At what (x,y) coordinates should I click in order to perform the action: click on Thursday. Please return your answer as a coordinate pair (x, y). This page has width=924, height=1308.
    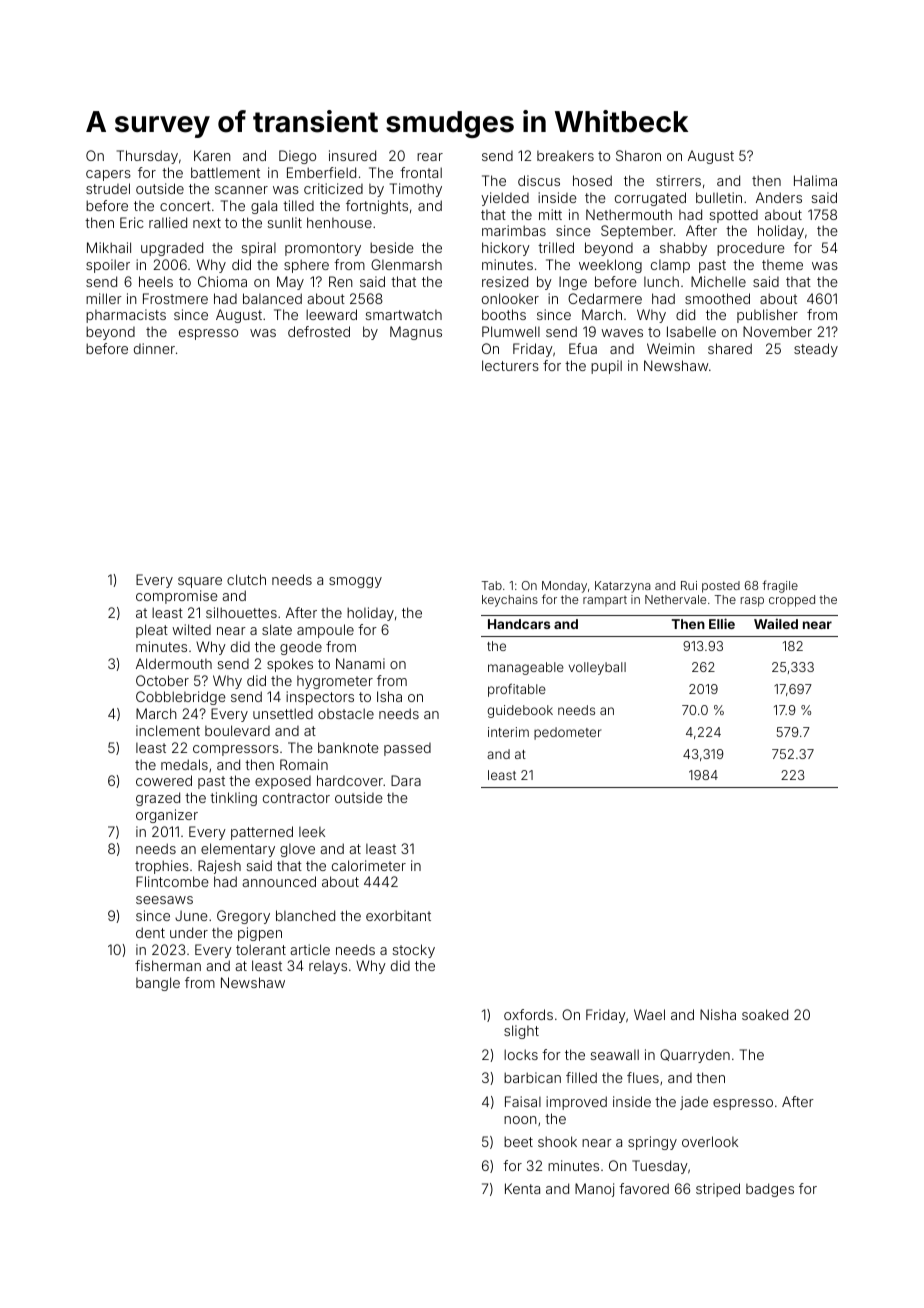
    Looking at the image, I should click on (147, 157).
